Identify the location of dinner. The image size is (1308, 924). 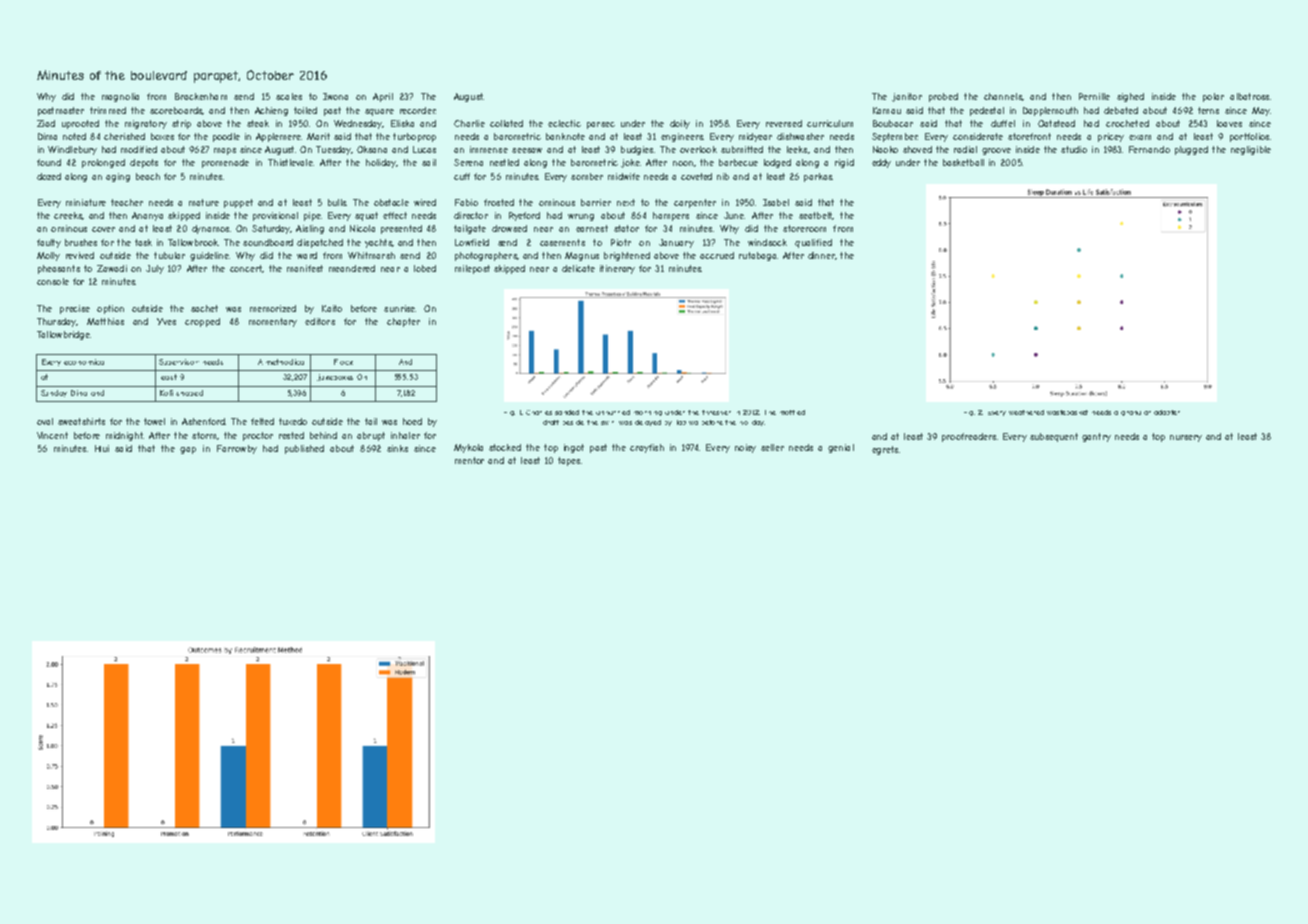
(821, 255).
